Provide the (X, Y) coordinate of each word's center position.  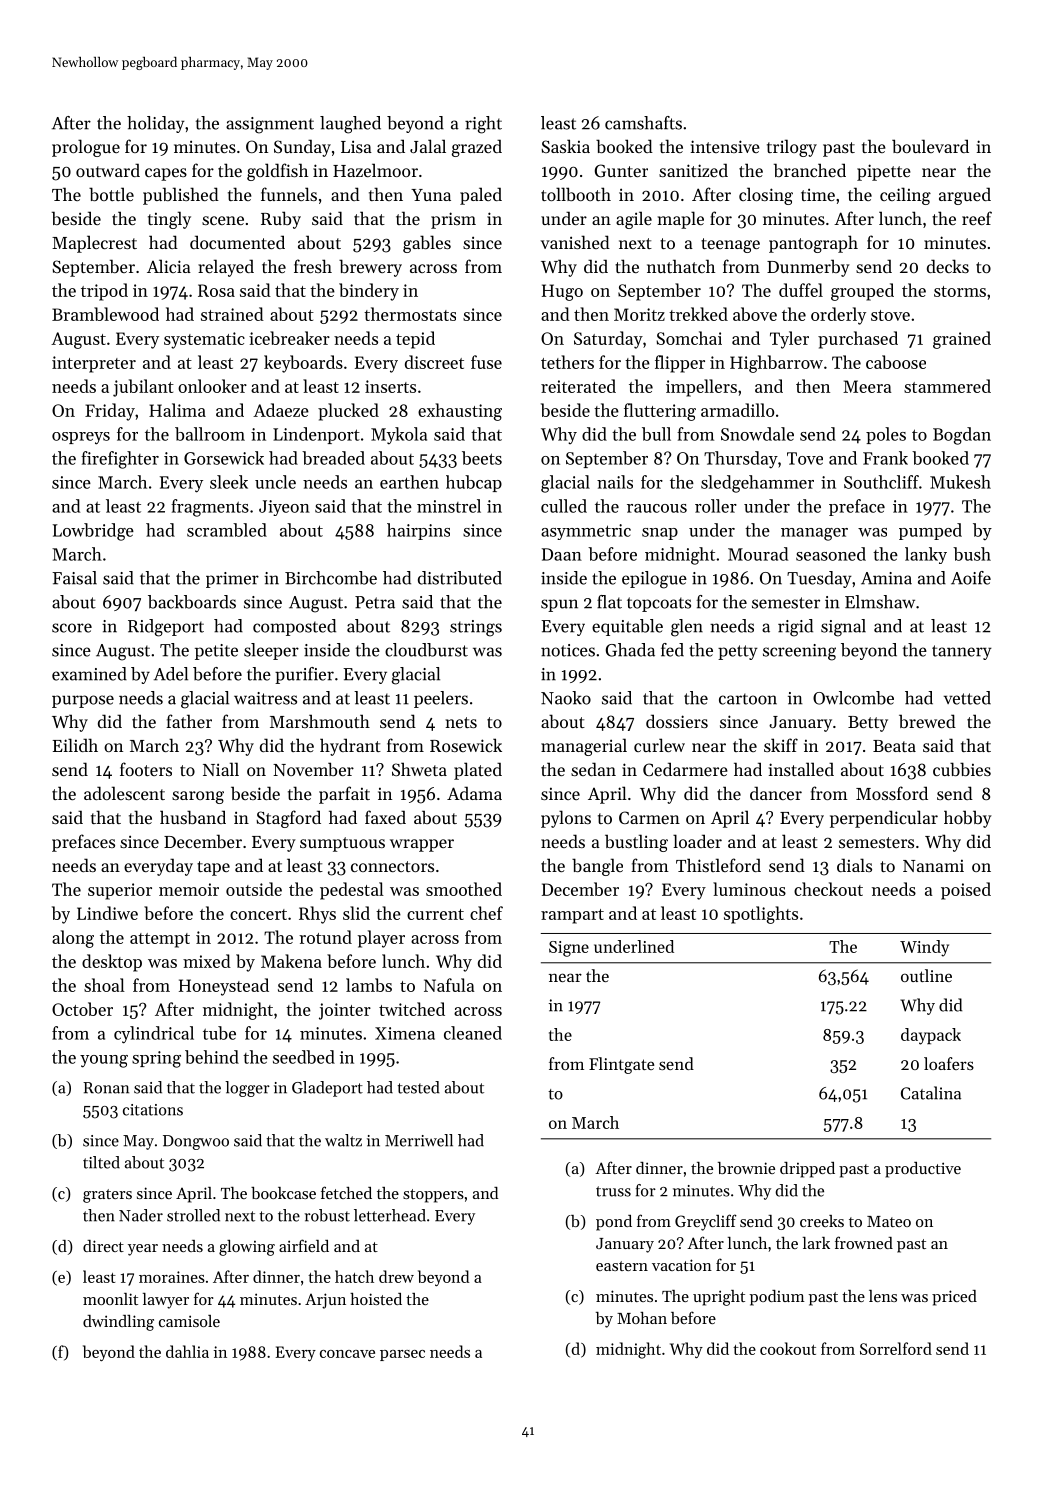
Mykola (399, 436)
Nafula (449, 985)
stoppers (433, 1196)
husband (193, 817)
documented (237, 242)
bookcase (283, 1193)
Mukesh (960, 482)
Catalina (931, 1093)
